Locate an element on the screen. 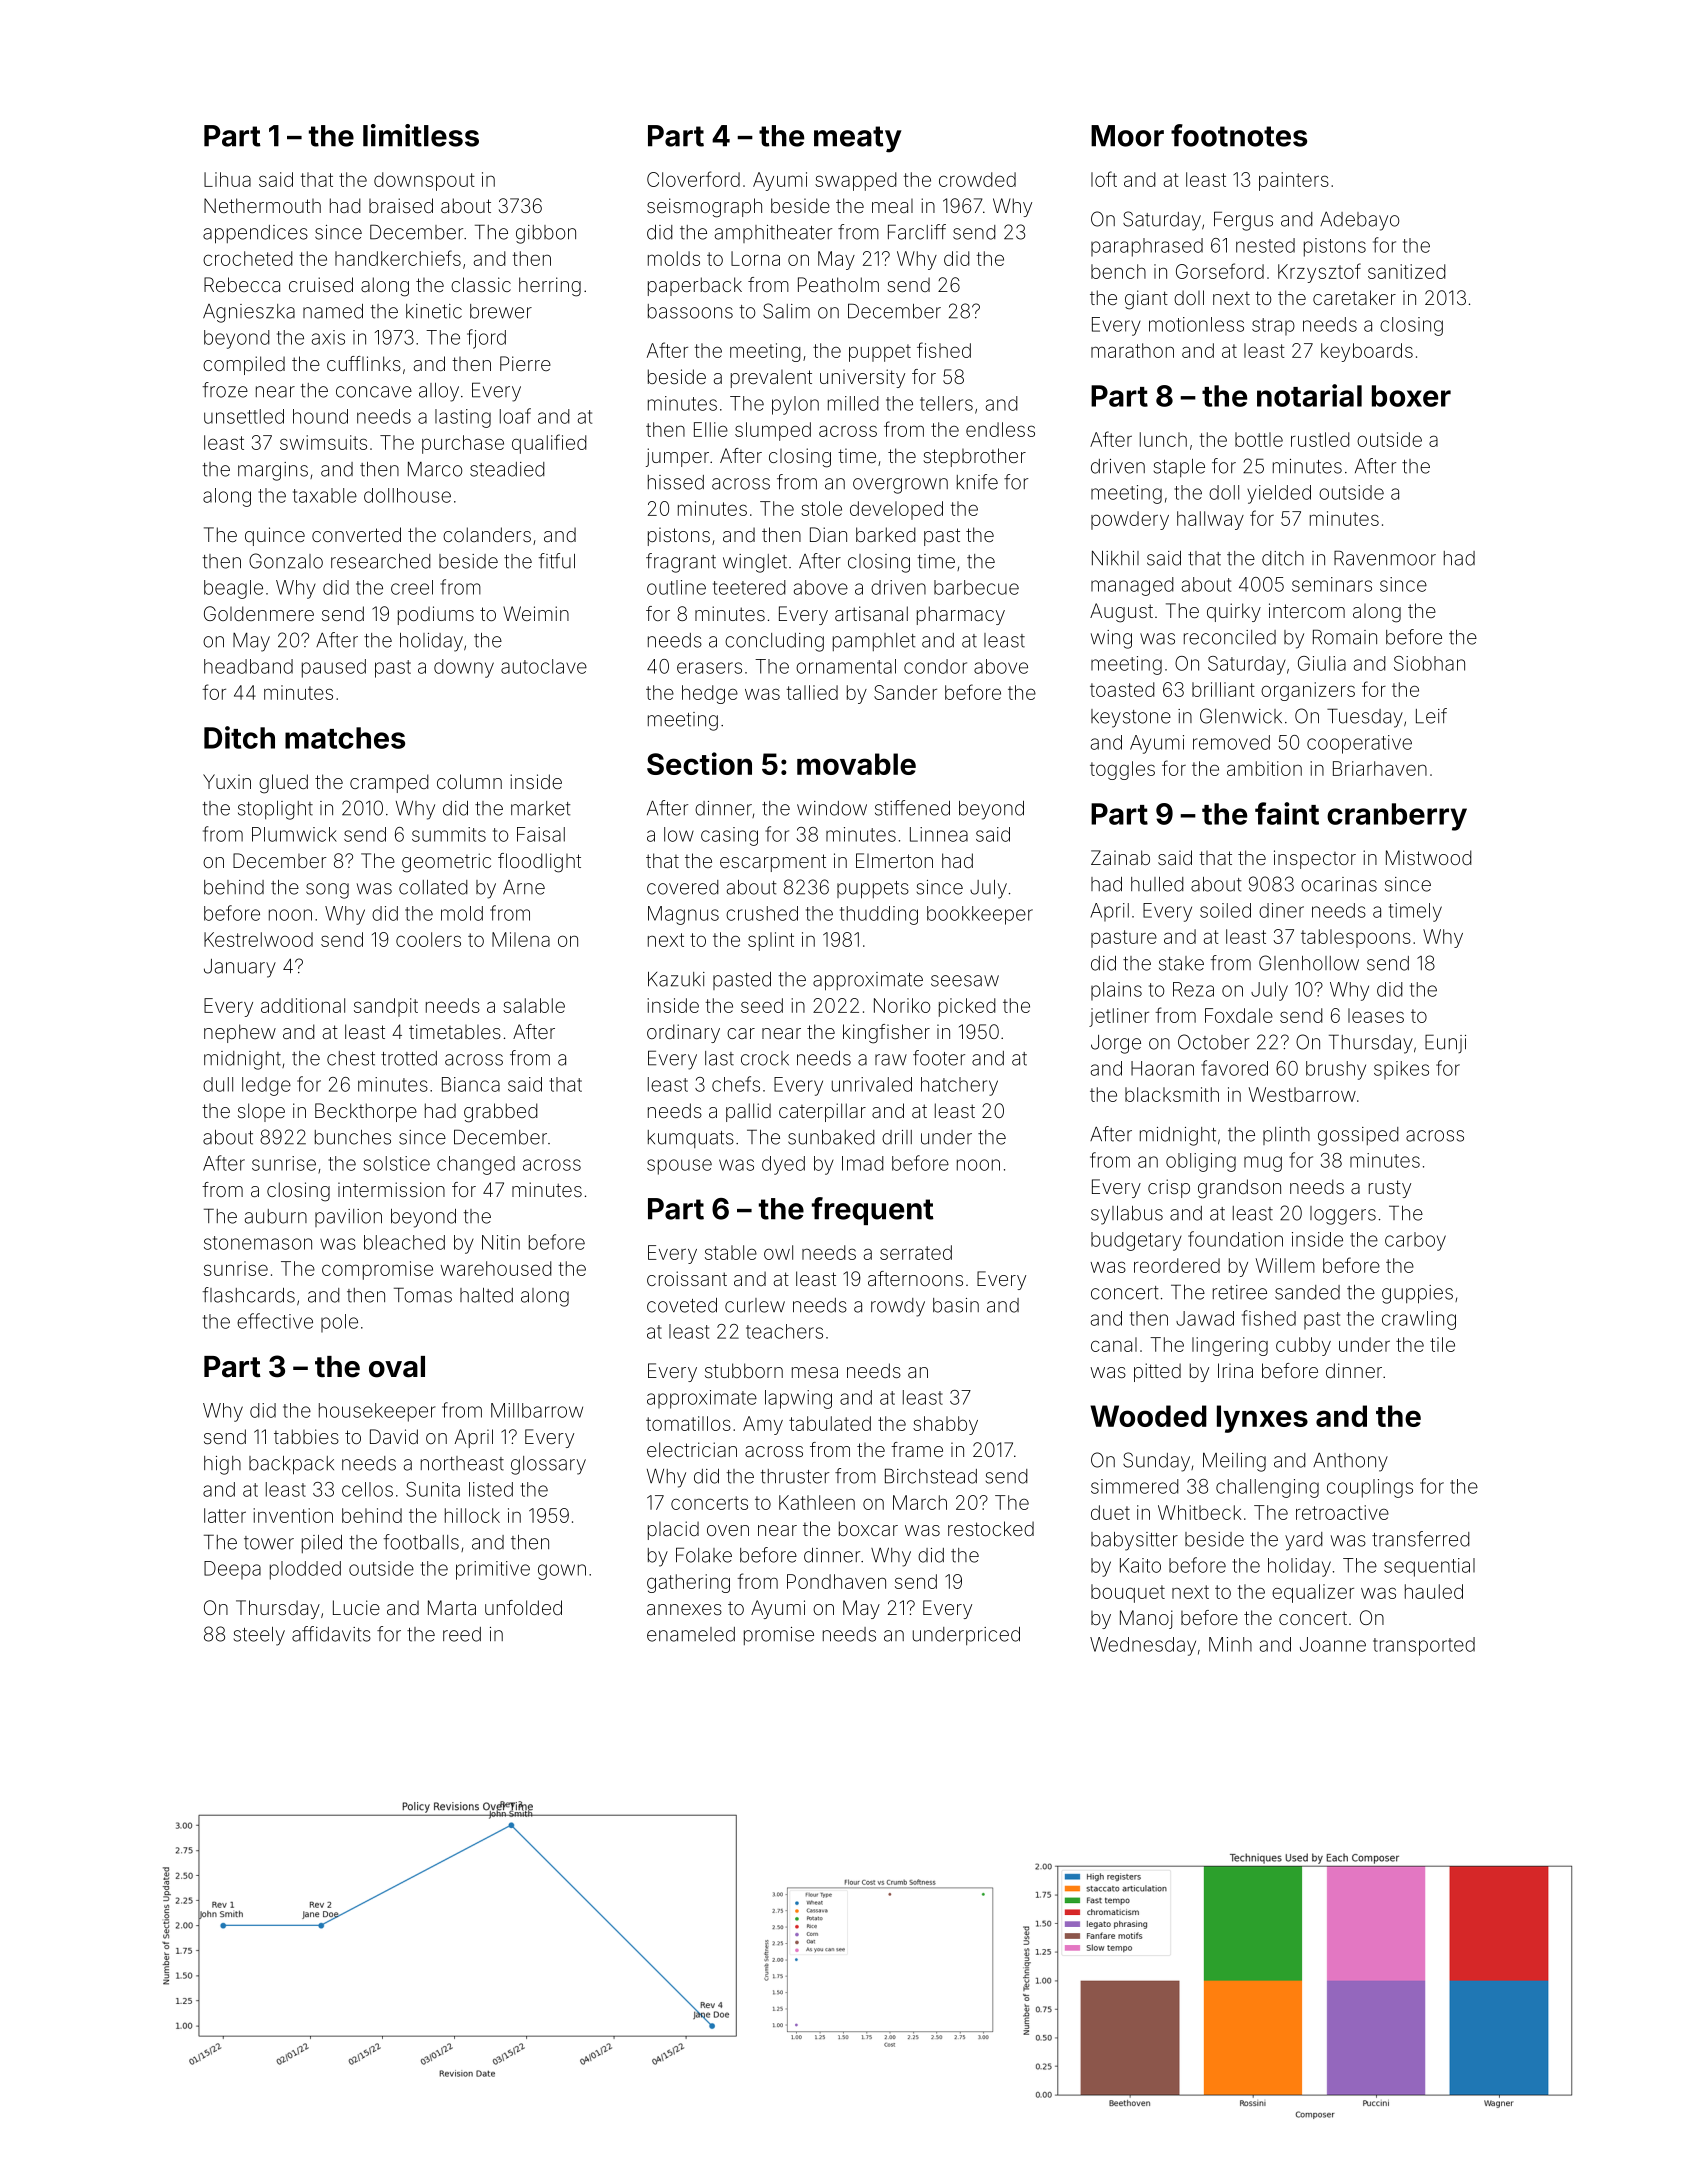  steely is located at coordinates (259, 1636).
